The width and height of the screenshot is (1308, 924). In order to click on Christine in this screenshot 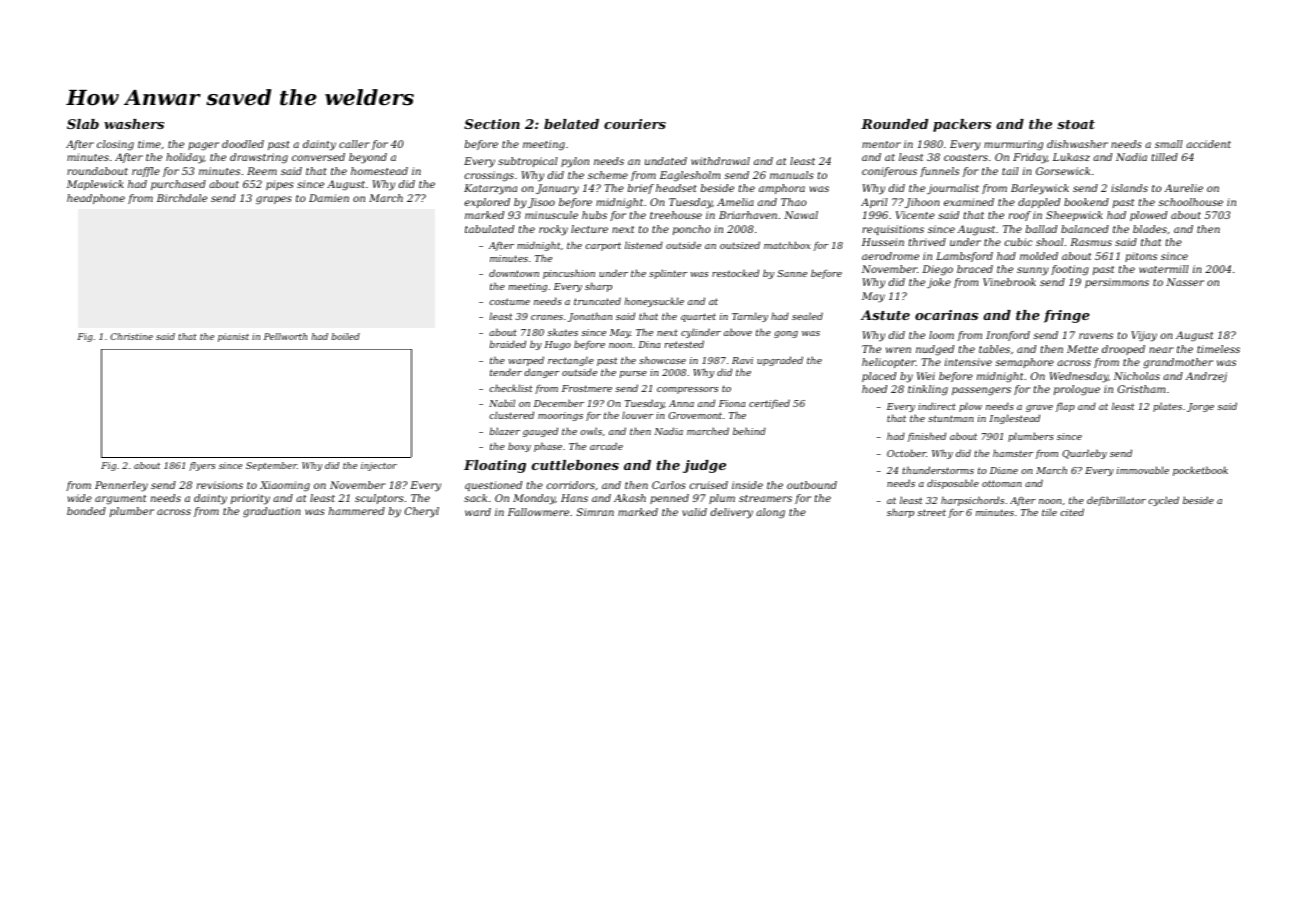, I will do `click(131, 336)`.
